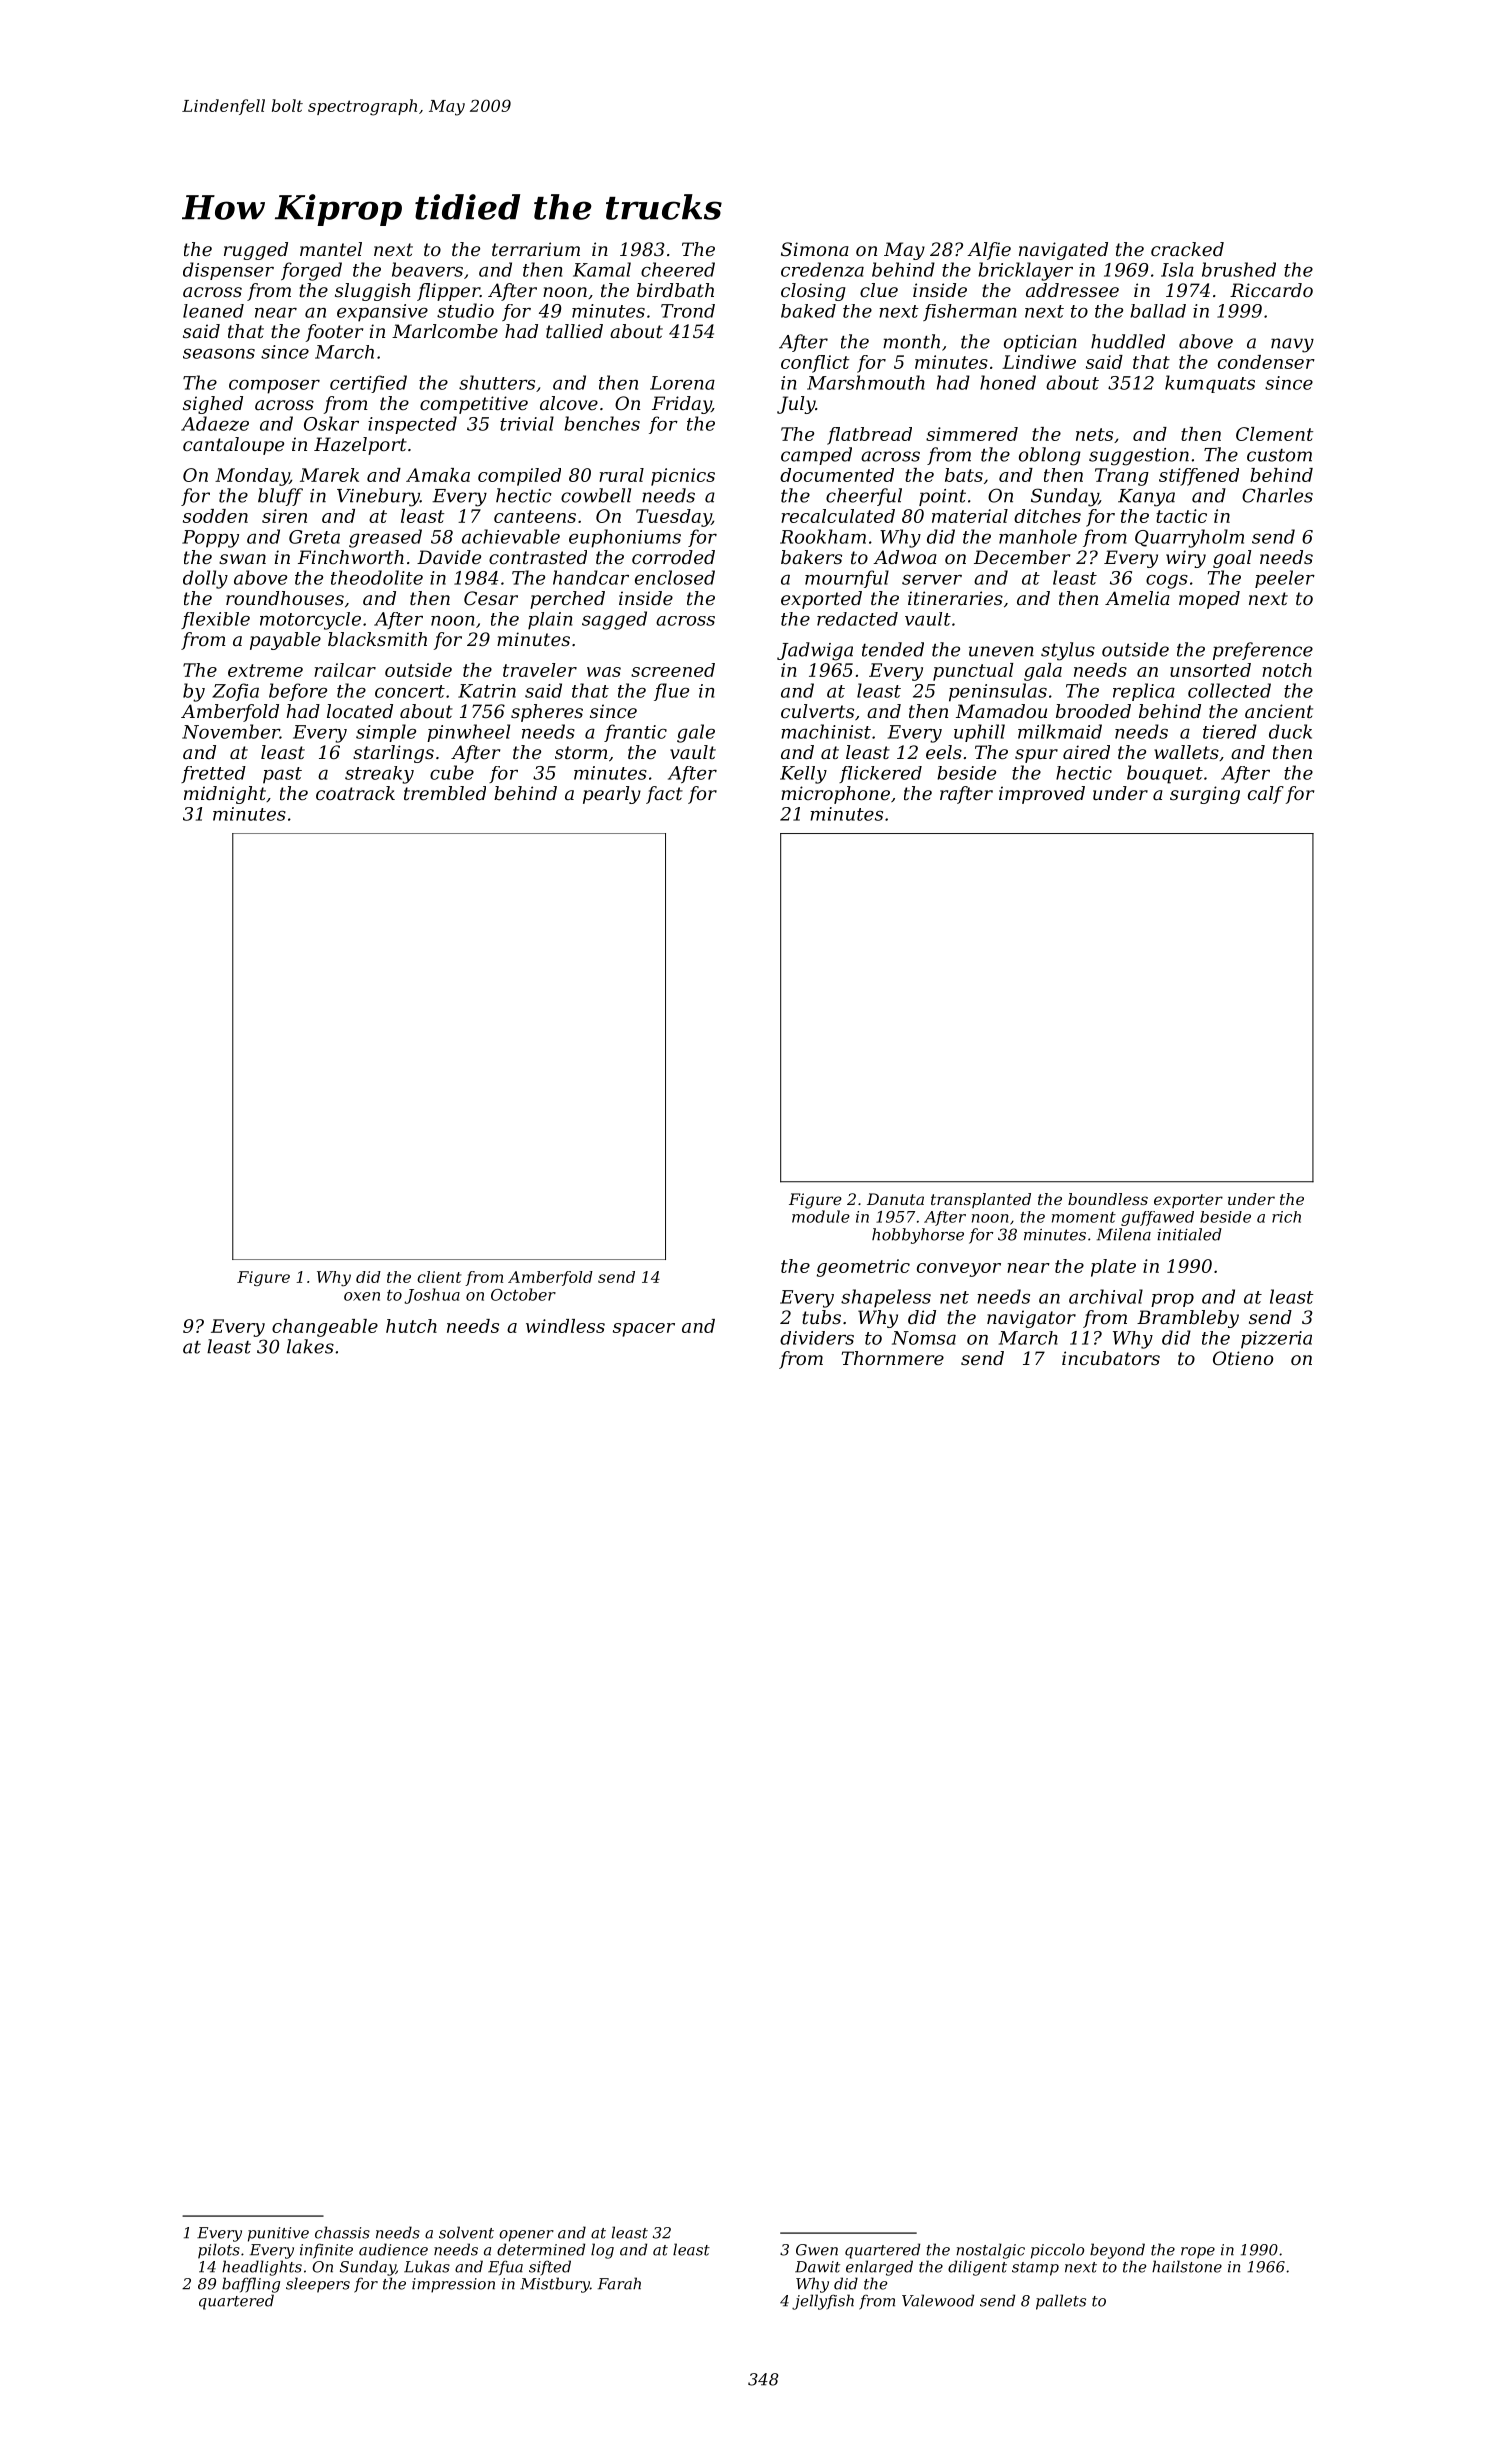  What do you see at coordinates (817, 2250) in the screenshot?
I see `Gwen` at bounding box center [817, 2250].
